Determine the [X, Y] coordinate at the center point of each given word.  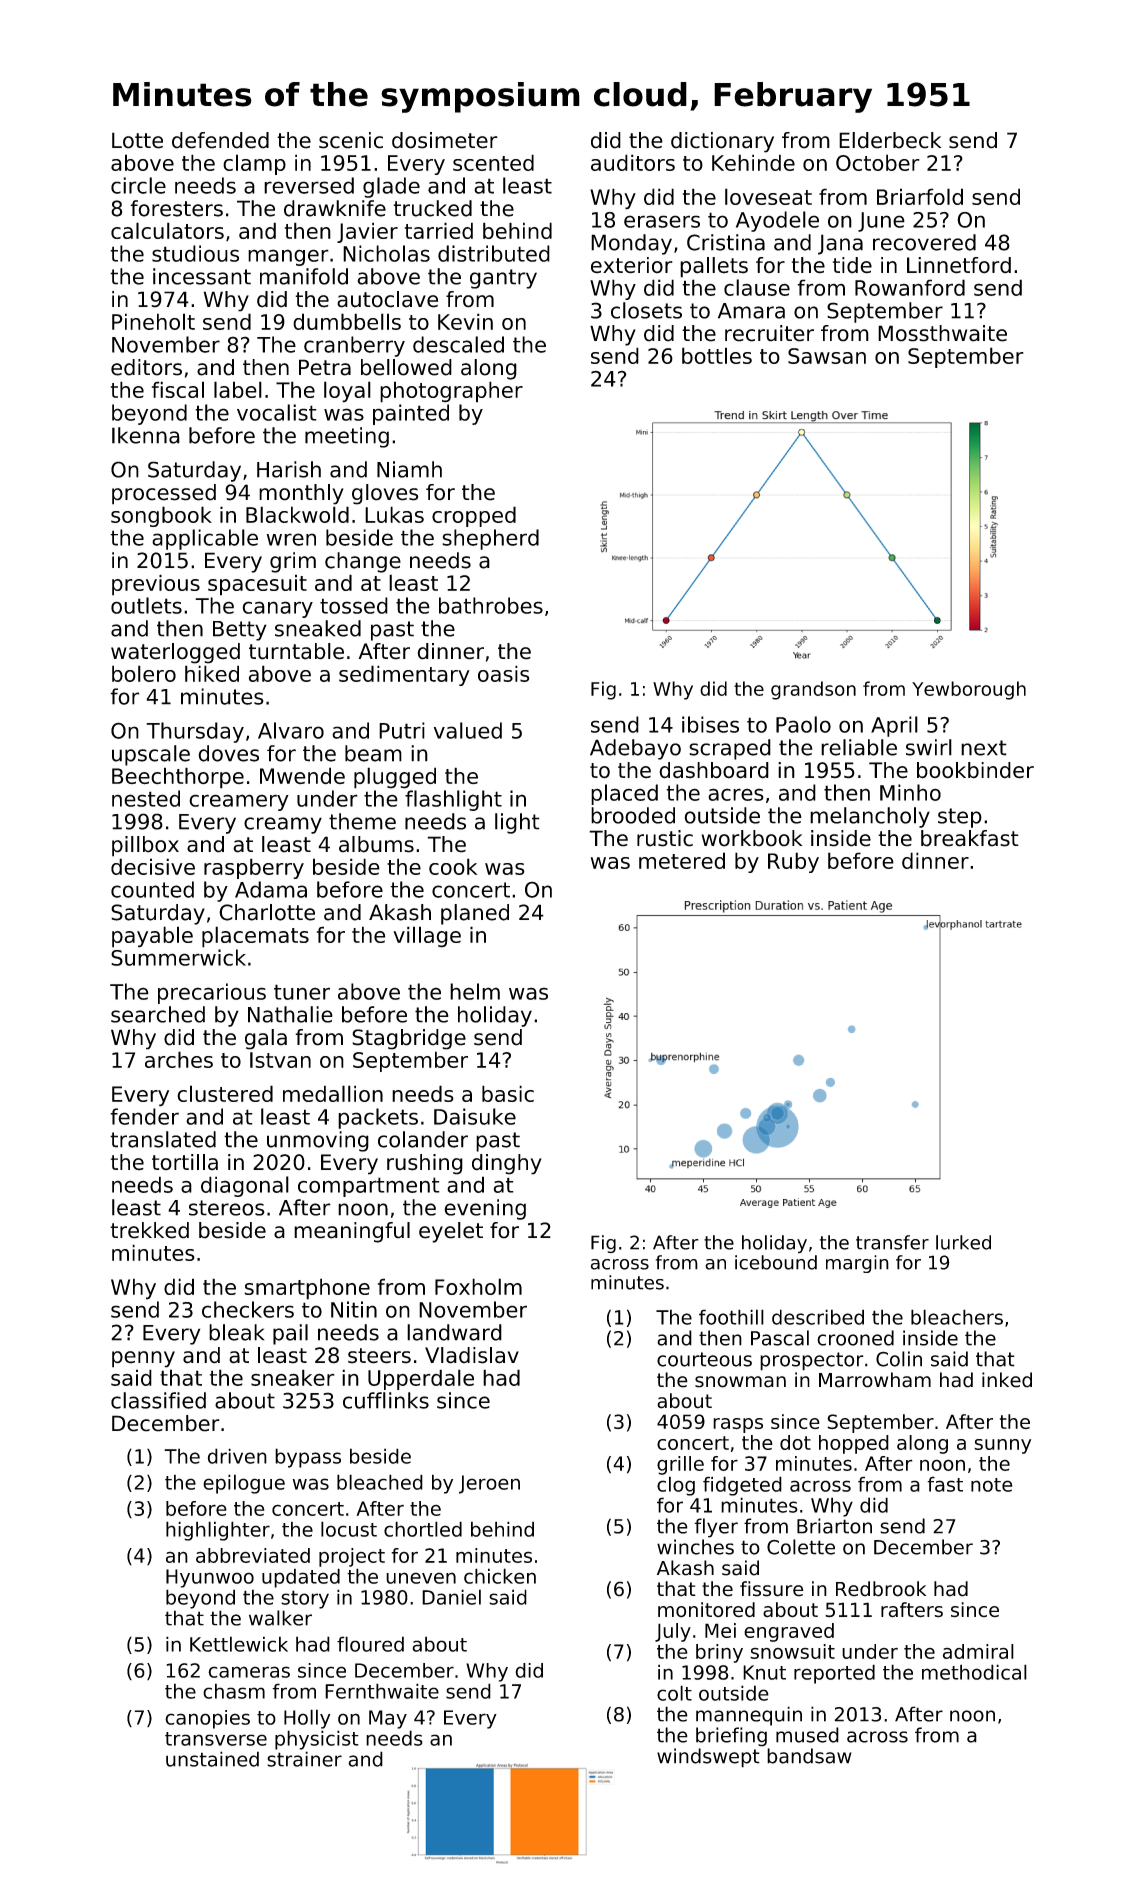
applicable [205, 539]
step [960, 818]
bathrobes [491, 605]
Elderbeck [890, 140]
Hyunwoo [210, 1578]
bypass [308, 1458]
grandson [813, 690]
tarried [439, 230]
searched [158, 1014]
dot [795, 1442]
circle [138, 185]
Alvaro [291, 730]
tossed [354, 605]
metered [682, 860]
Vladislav [472, 1355]
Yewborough [969, 690]
